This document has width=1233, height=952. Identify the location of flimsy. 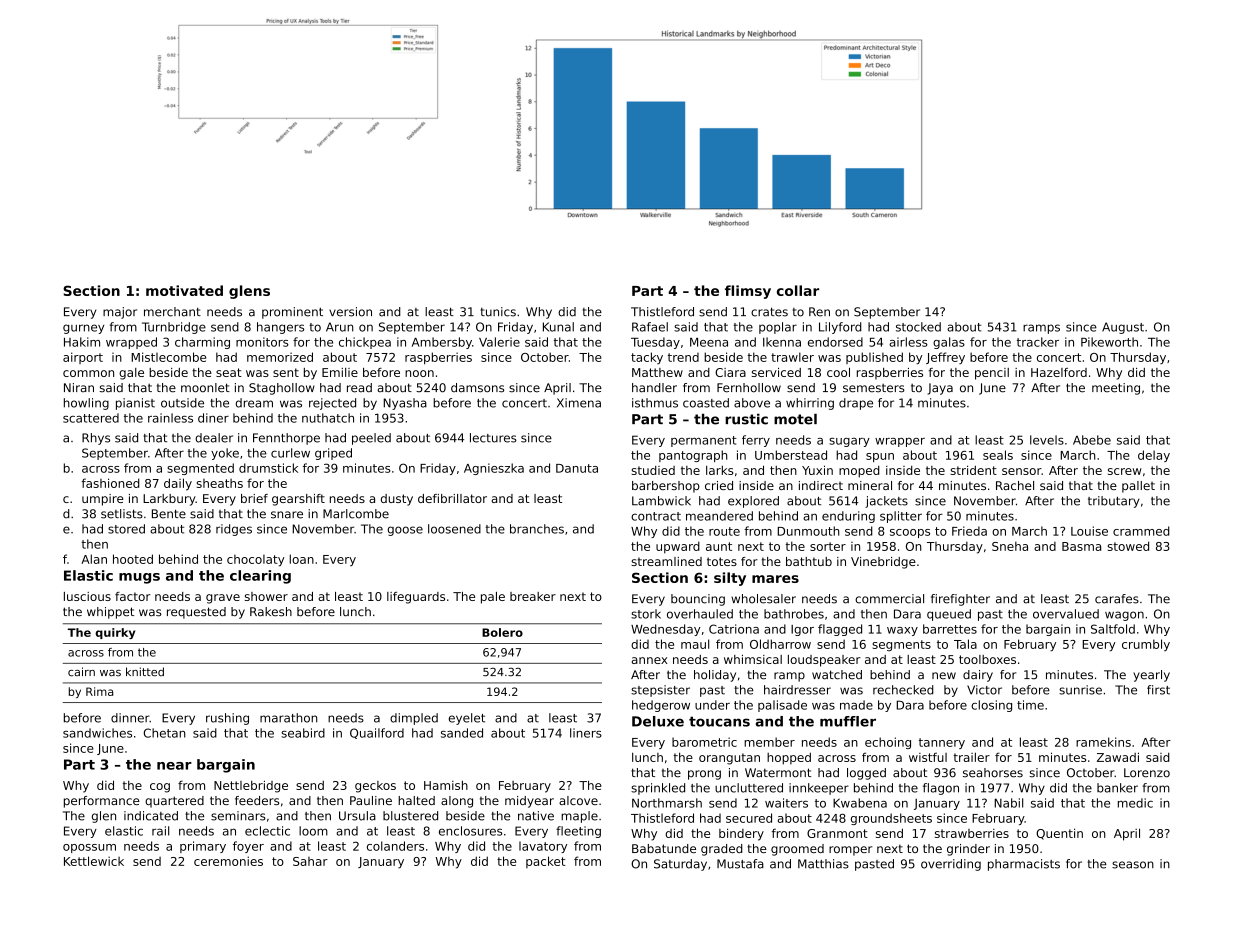
(748, 292).
